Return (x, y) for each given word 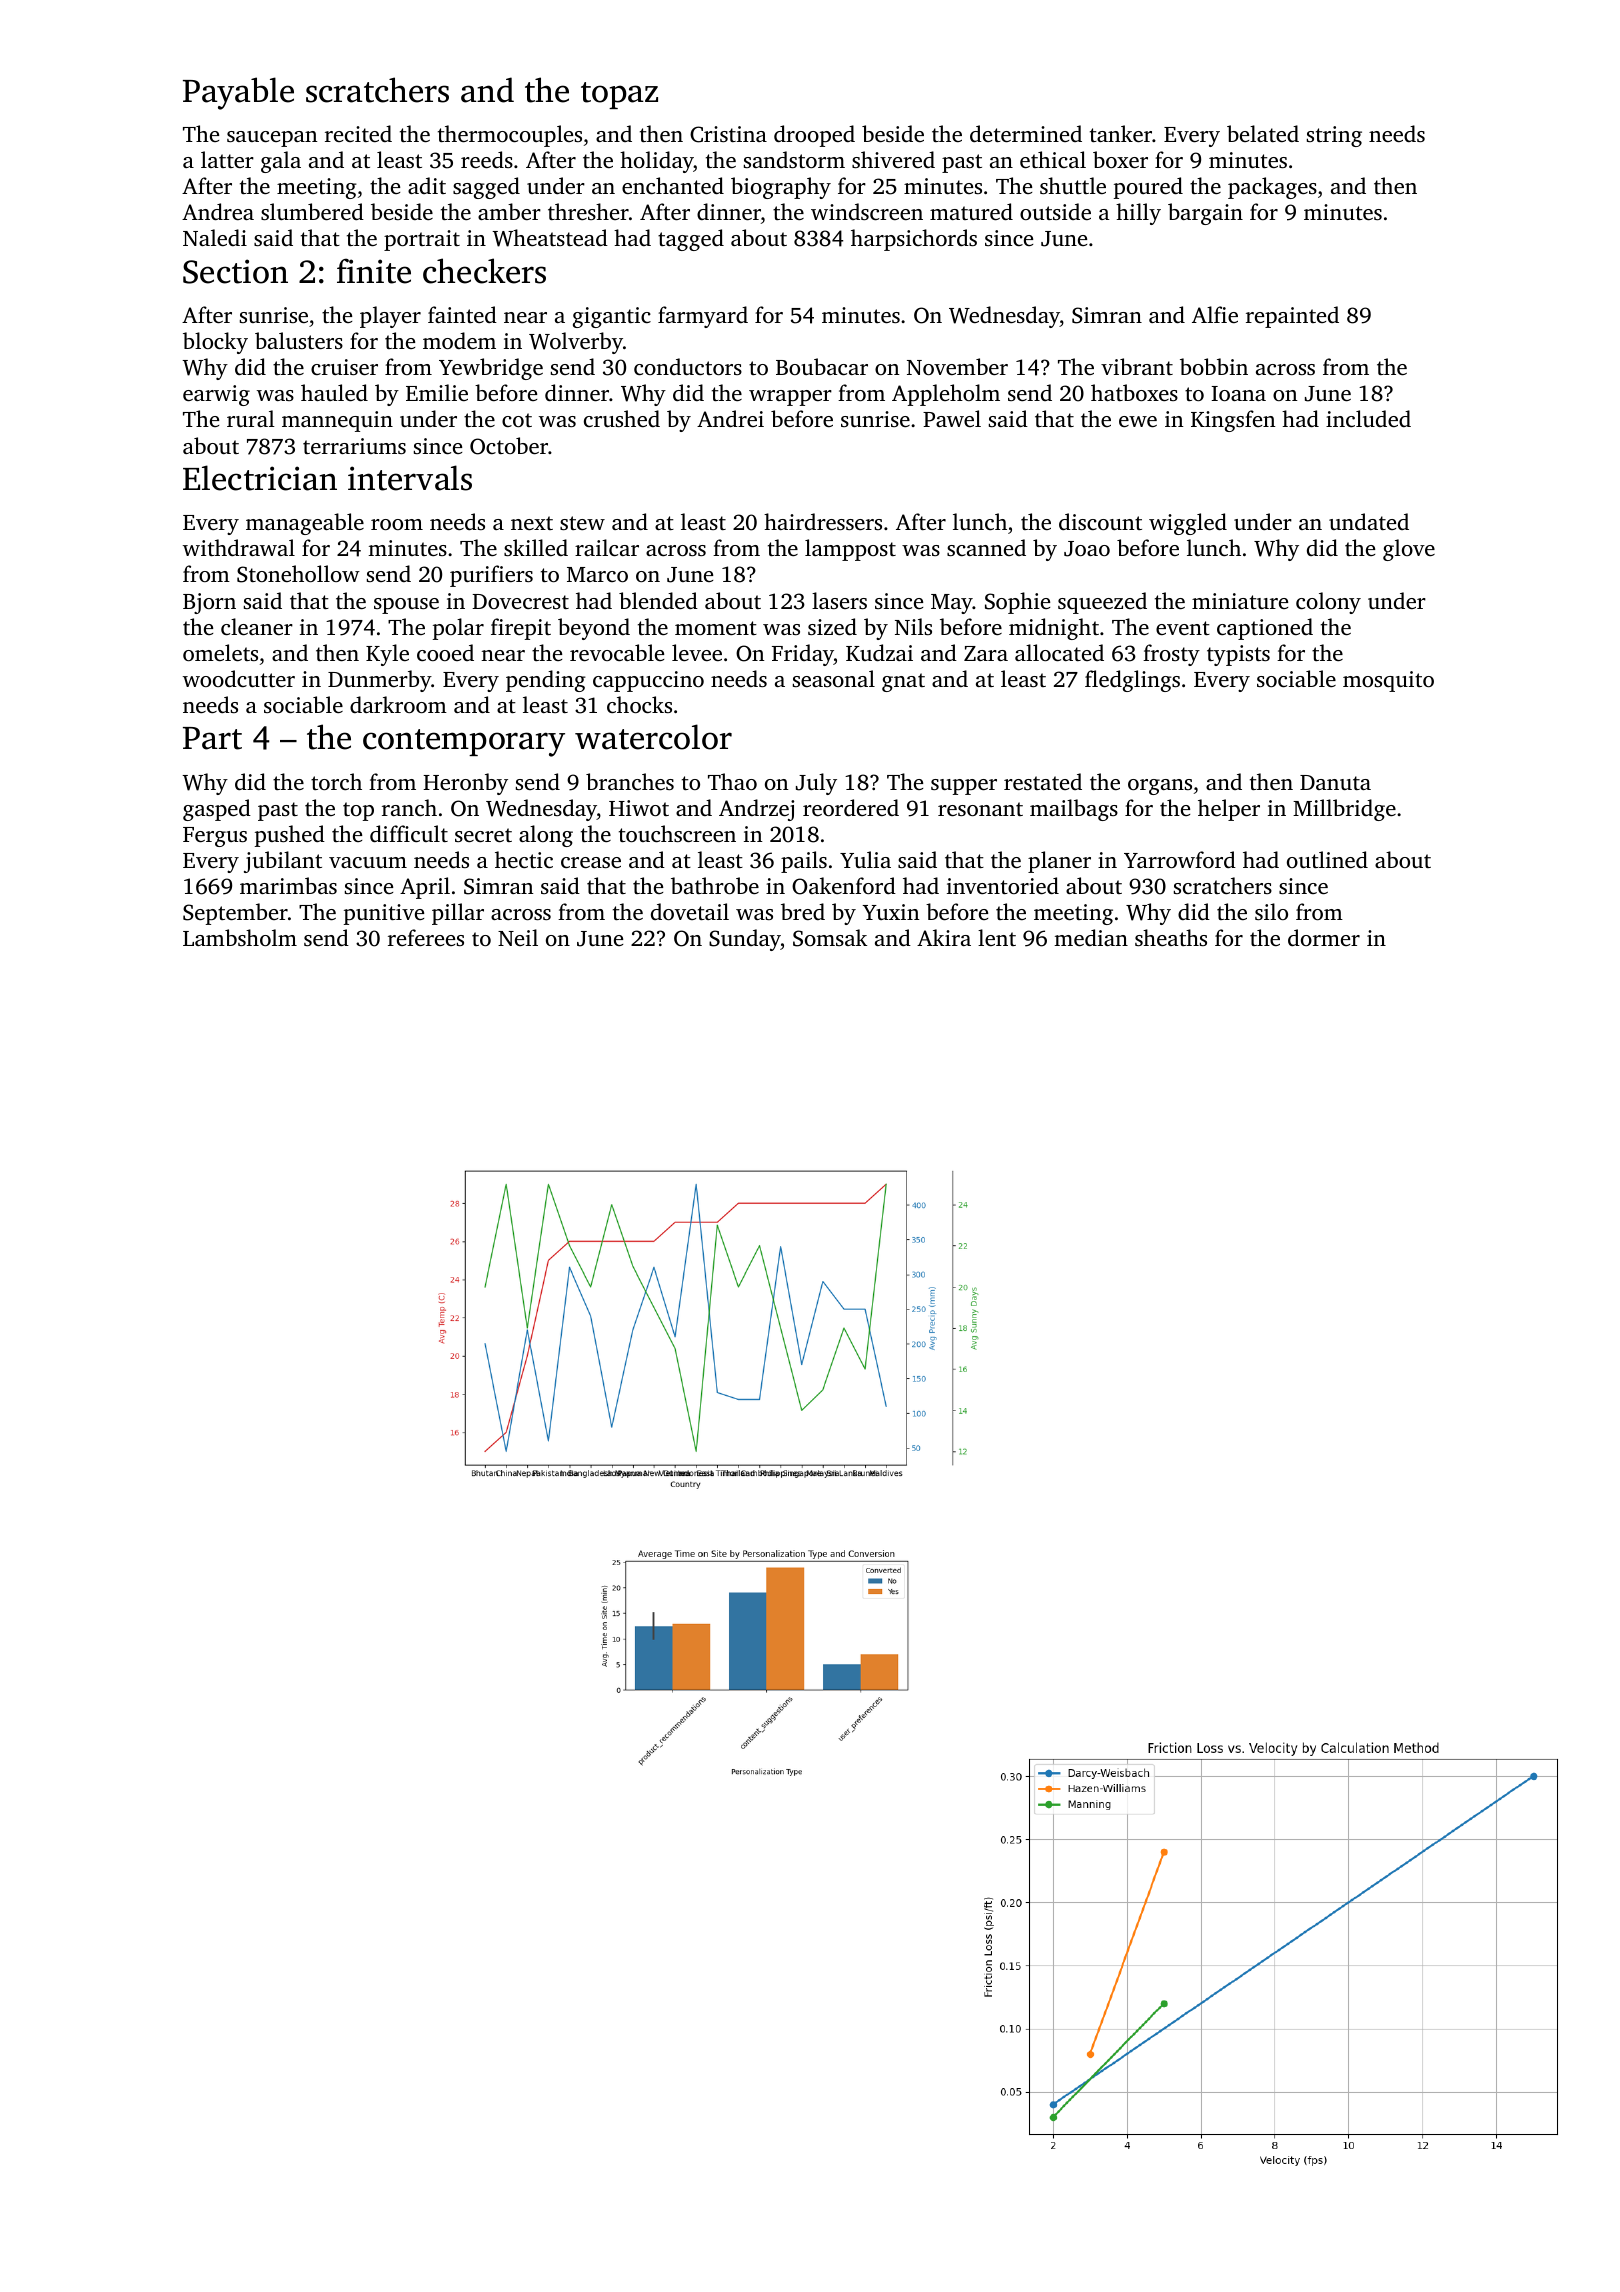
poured (1148, 188)
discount (1100, 521)
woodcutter (239, 678)
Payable (238, 93)
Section (235, 271)
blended (658, 600)
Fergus (215, 837)
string (1334, 136)
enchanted (673, 185)
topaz (619, 95)
